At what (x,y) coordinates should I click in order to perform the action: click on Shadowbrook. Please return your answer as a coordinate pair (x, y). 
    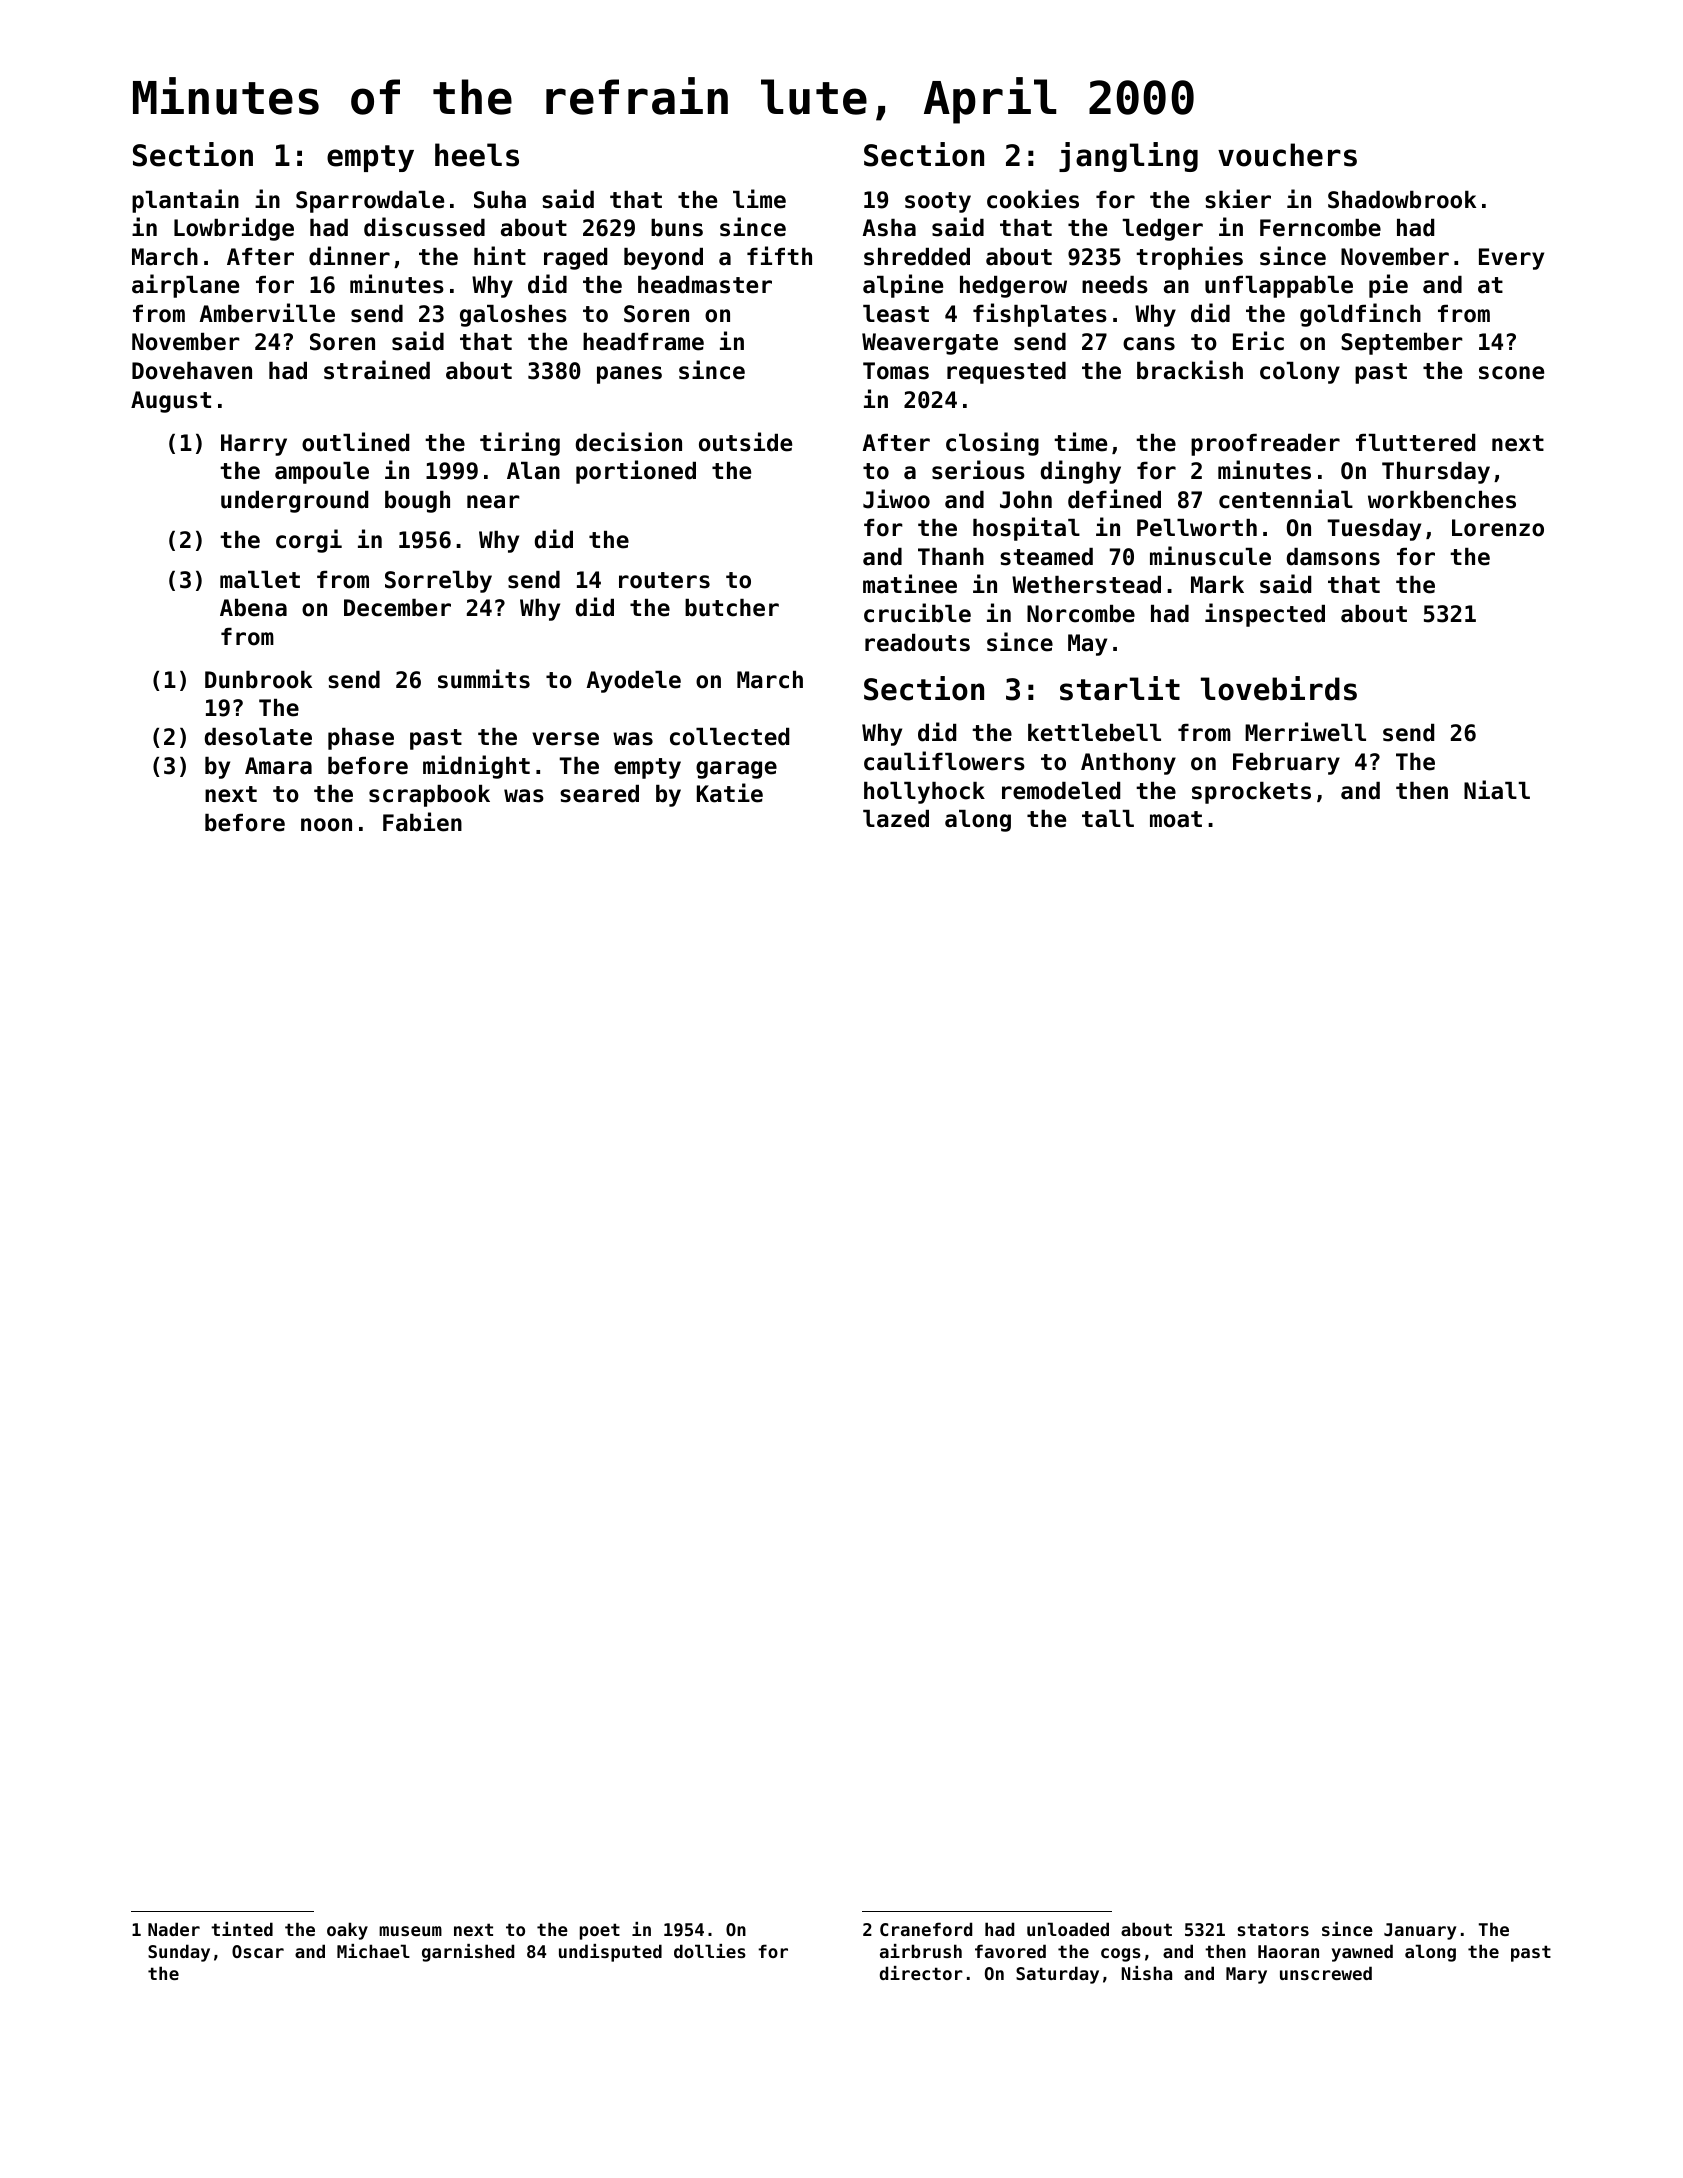
    Looking at the image, I should click on (1402, 200).
